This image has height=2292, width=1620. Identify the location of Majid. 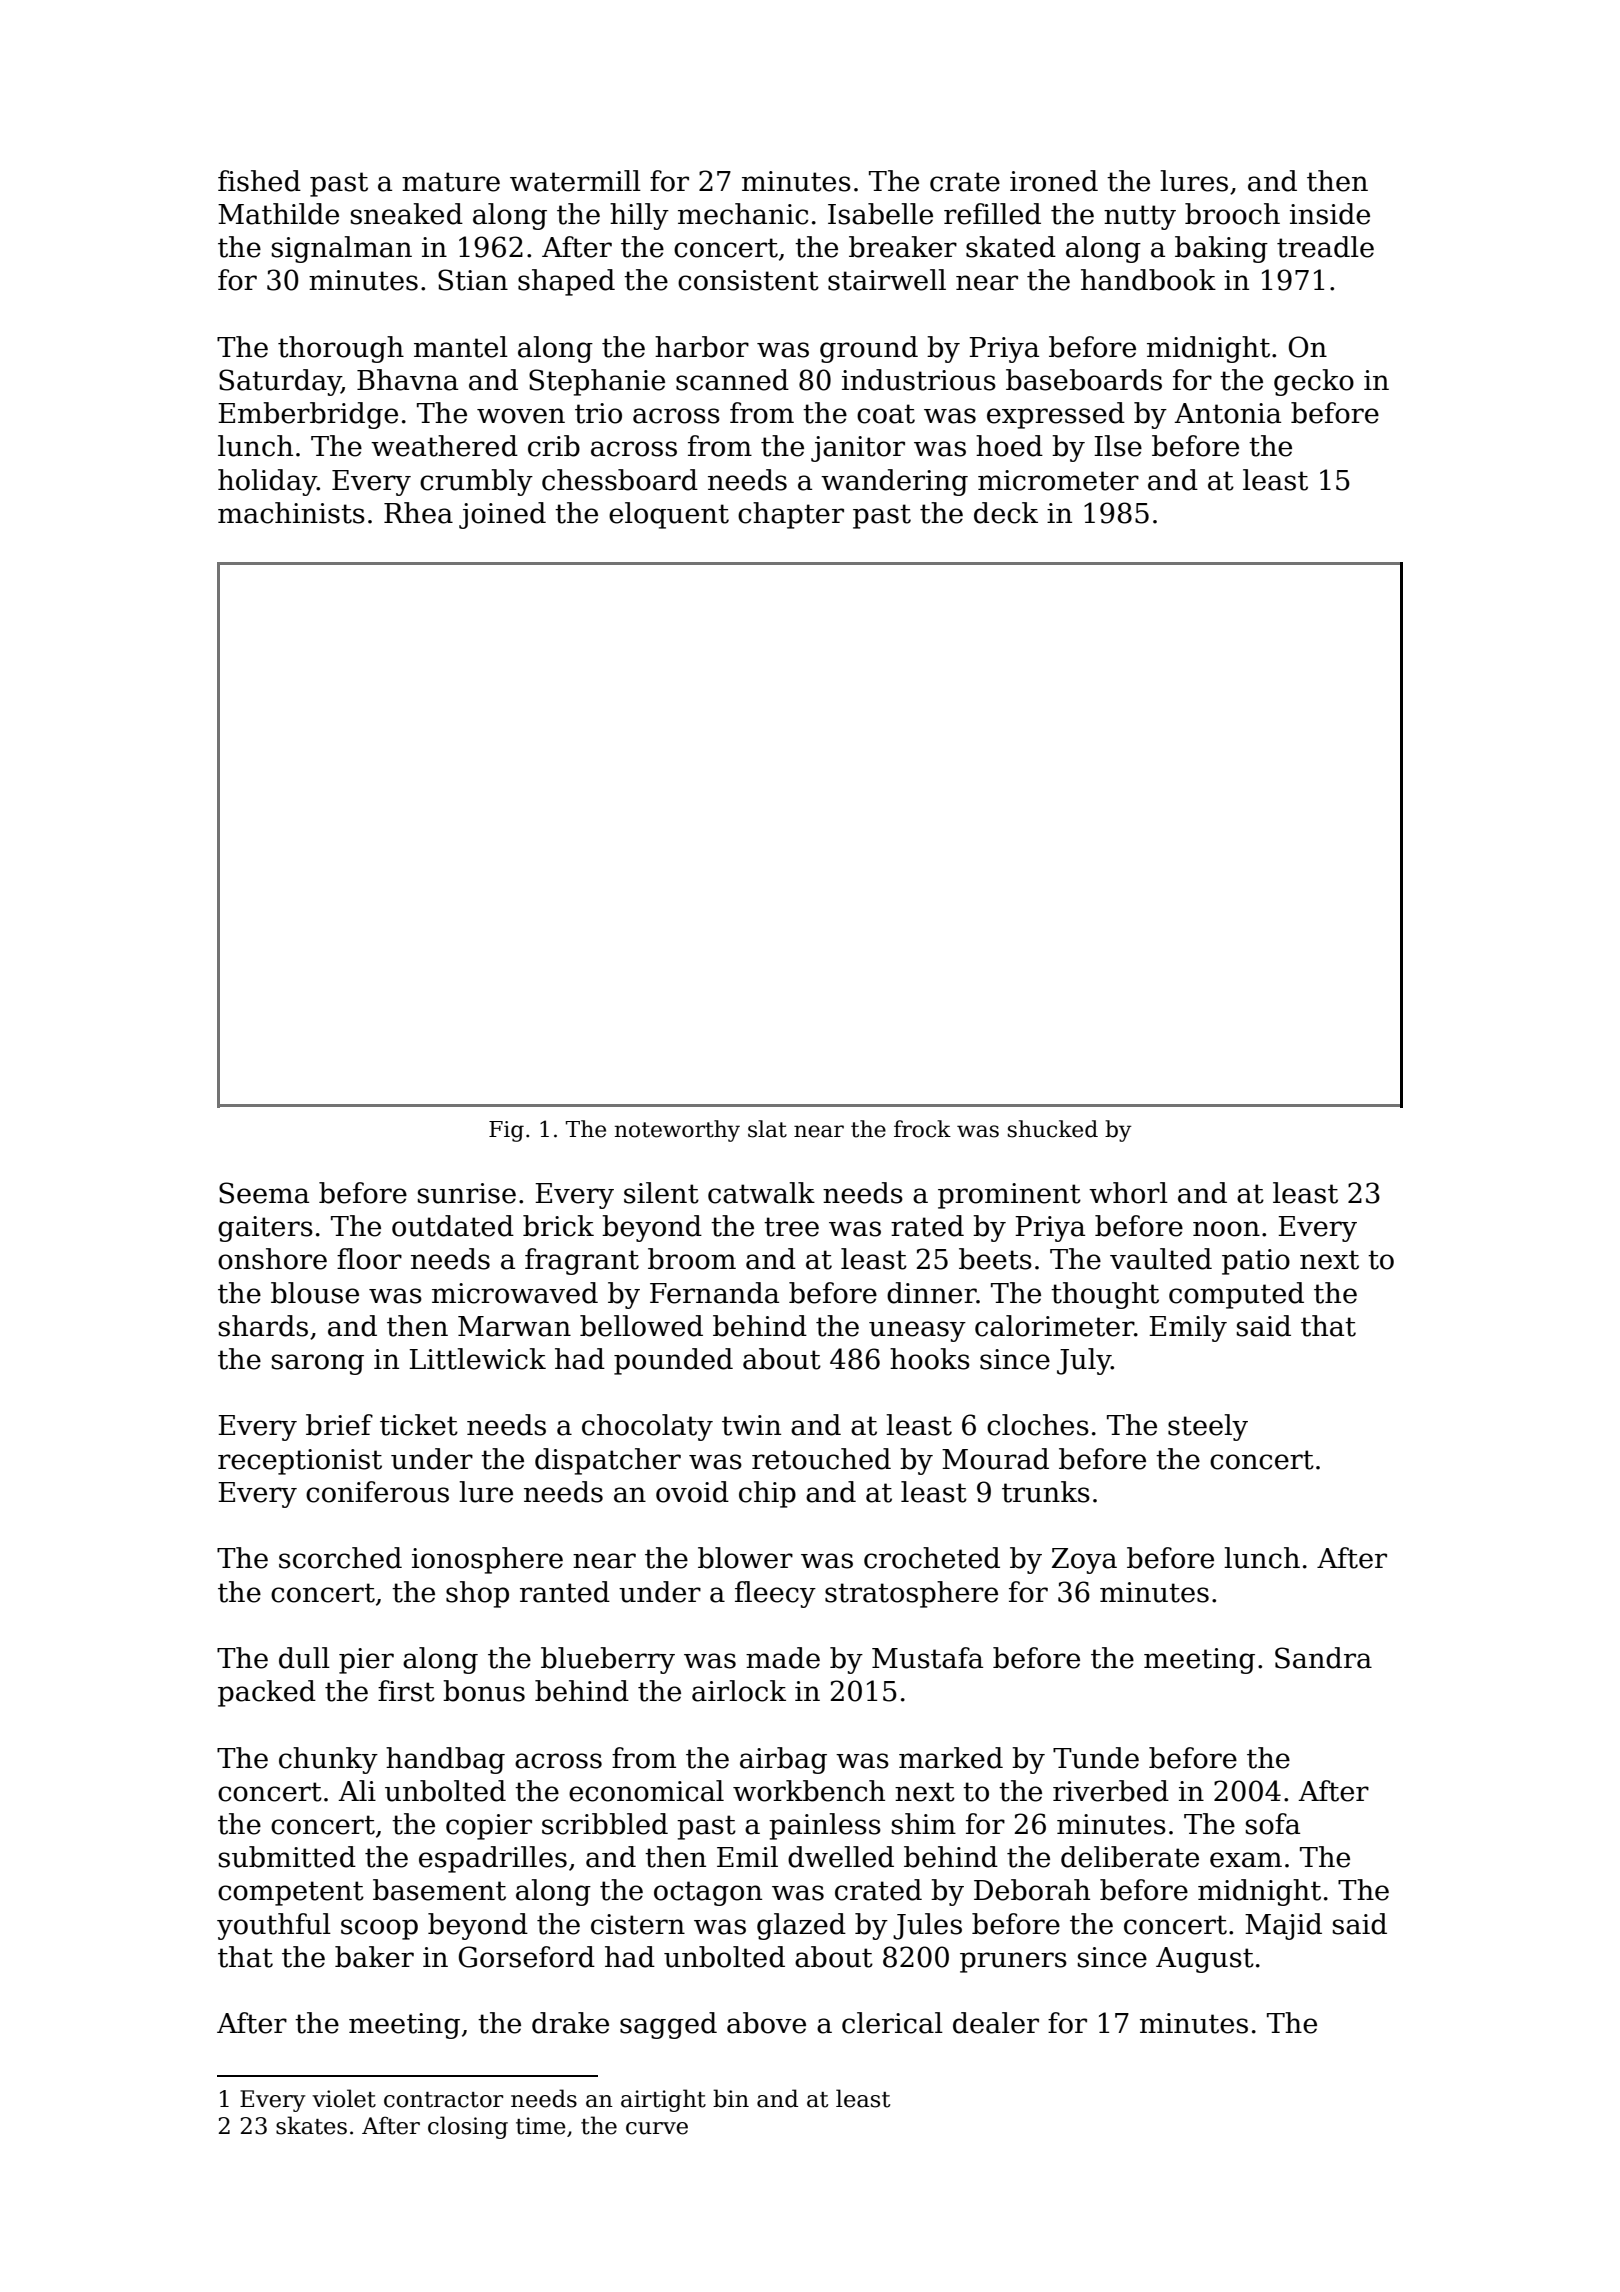
(1283, 1926).
